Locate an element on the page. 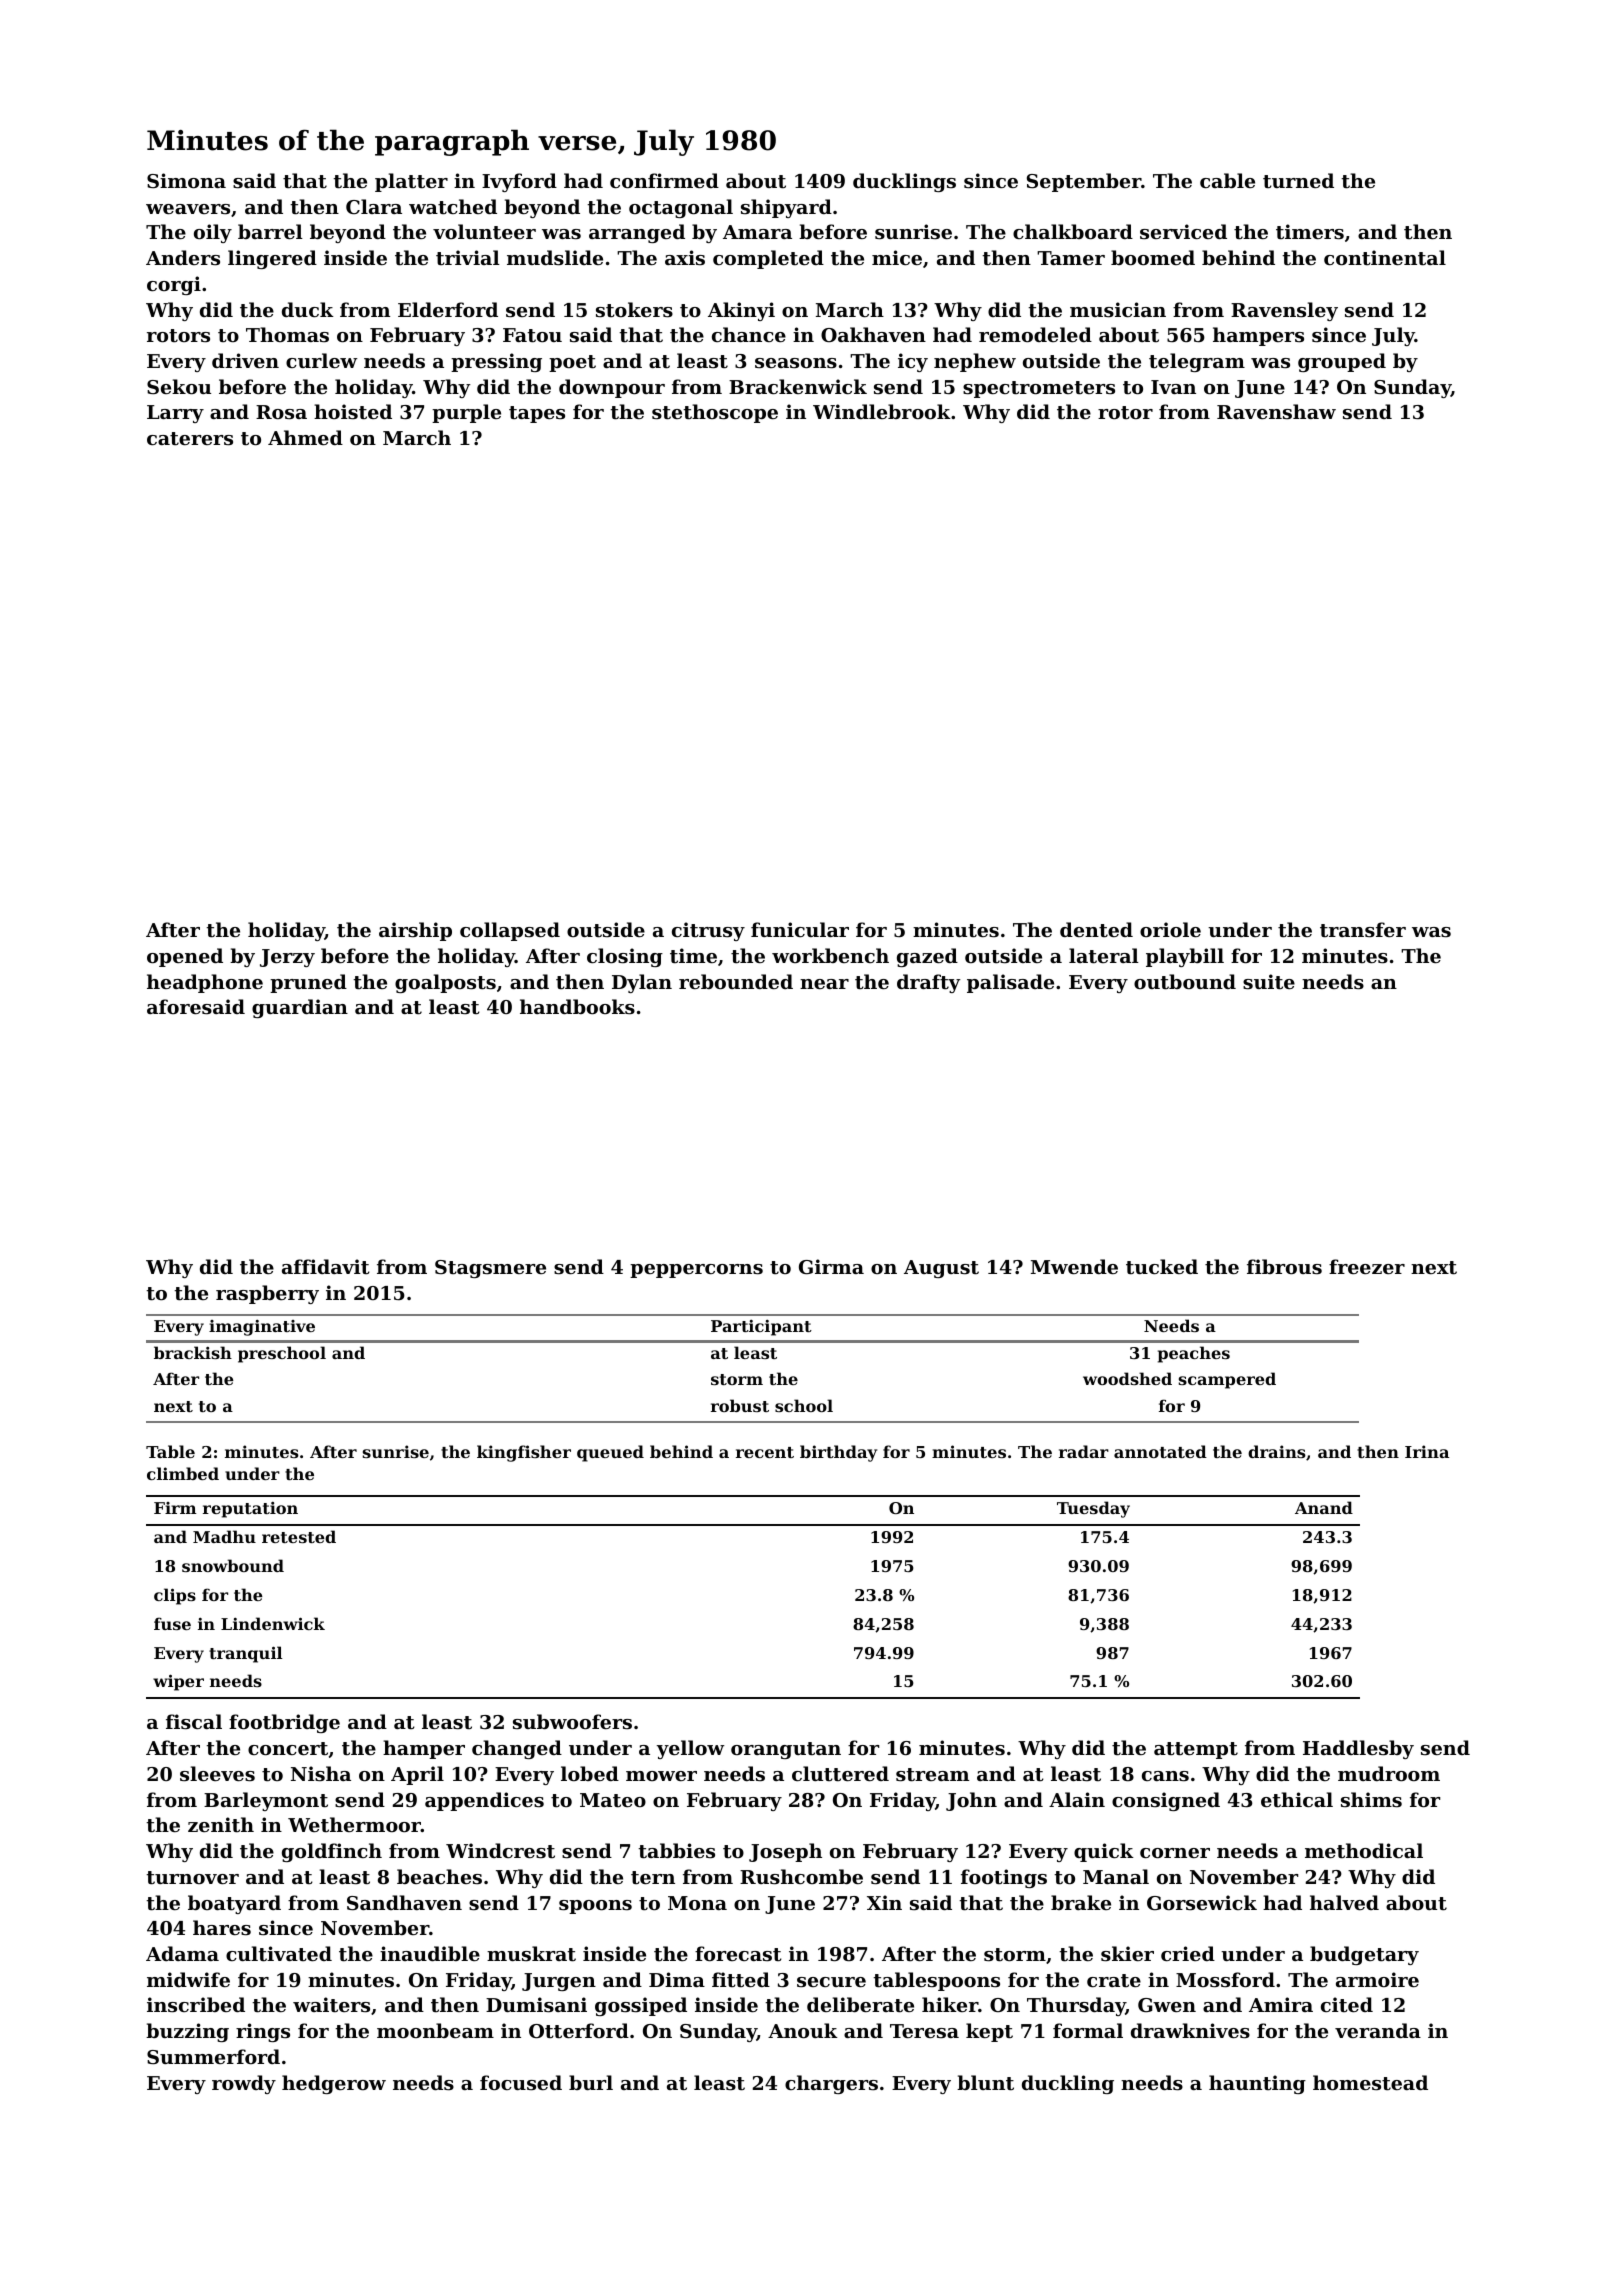  Sandhaven is located at coordinates (404, 1902).
